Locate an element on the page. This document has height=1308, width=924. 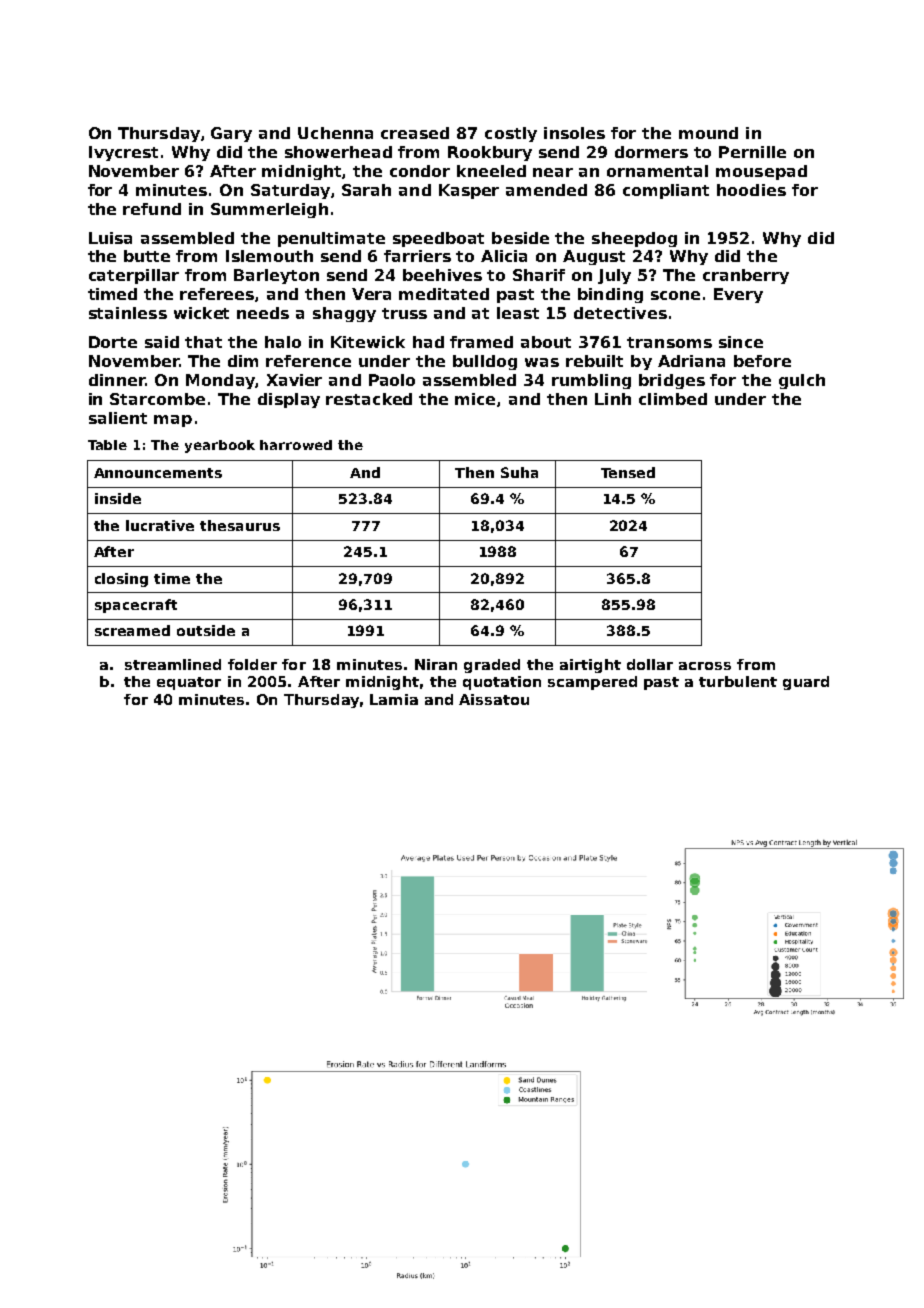
farriers is located at coordinates (417, 256).
